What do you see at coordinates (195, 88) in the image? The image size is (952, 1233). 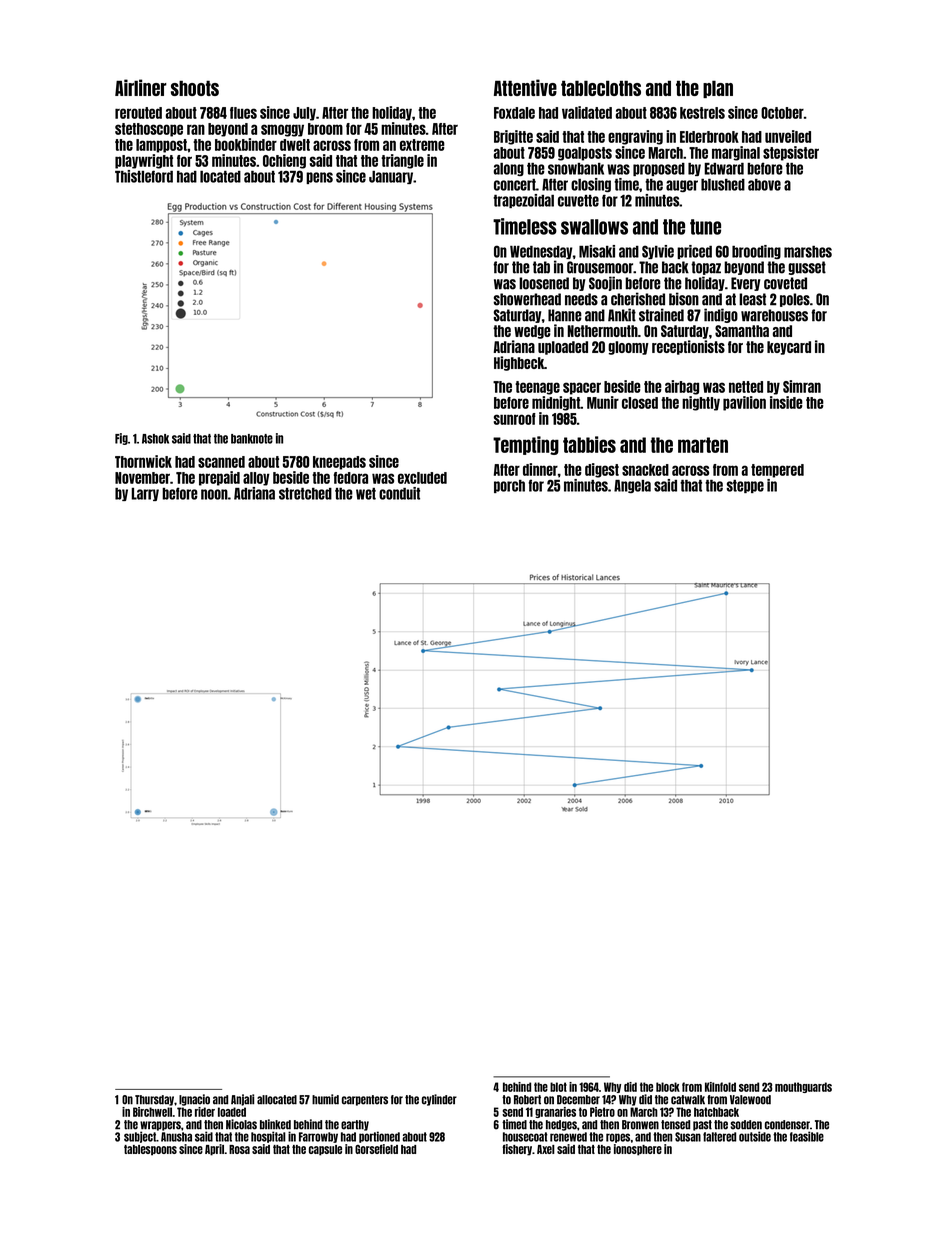 I see `shoots` at bounding box center [195, 88].
